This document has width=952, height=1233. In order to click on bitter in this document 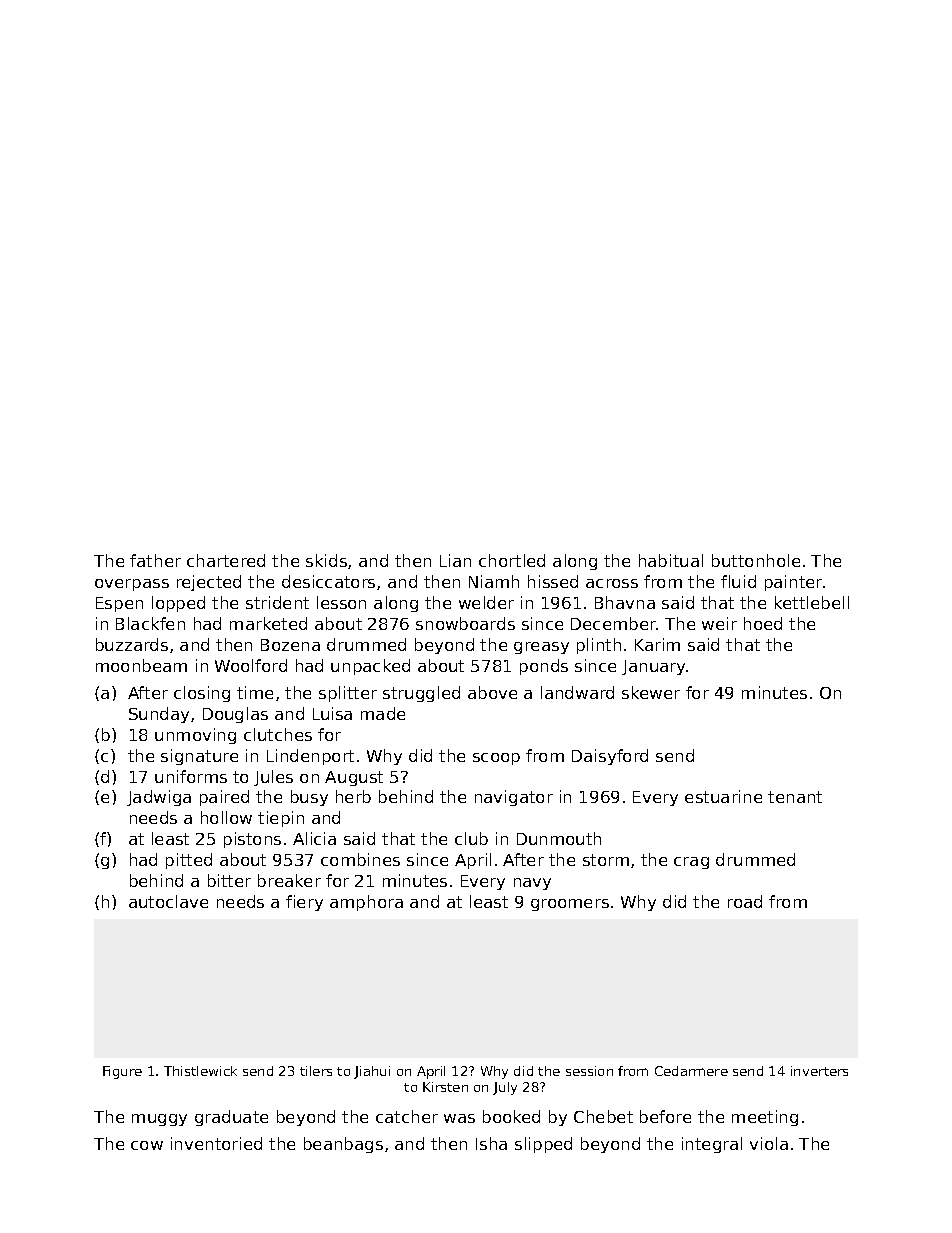, I will do `click(229, 880)`.
